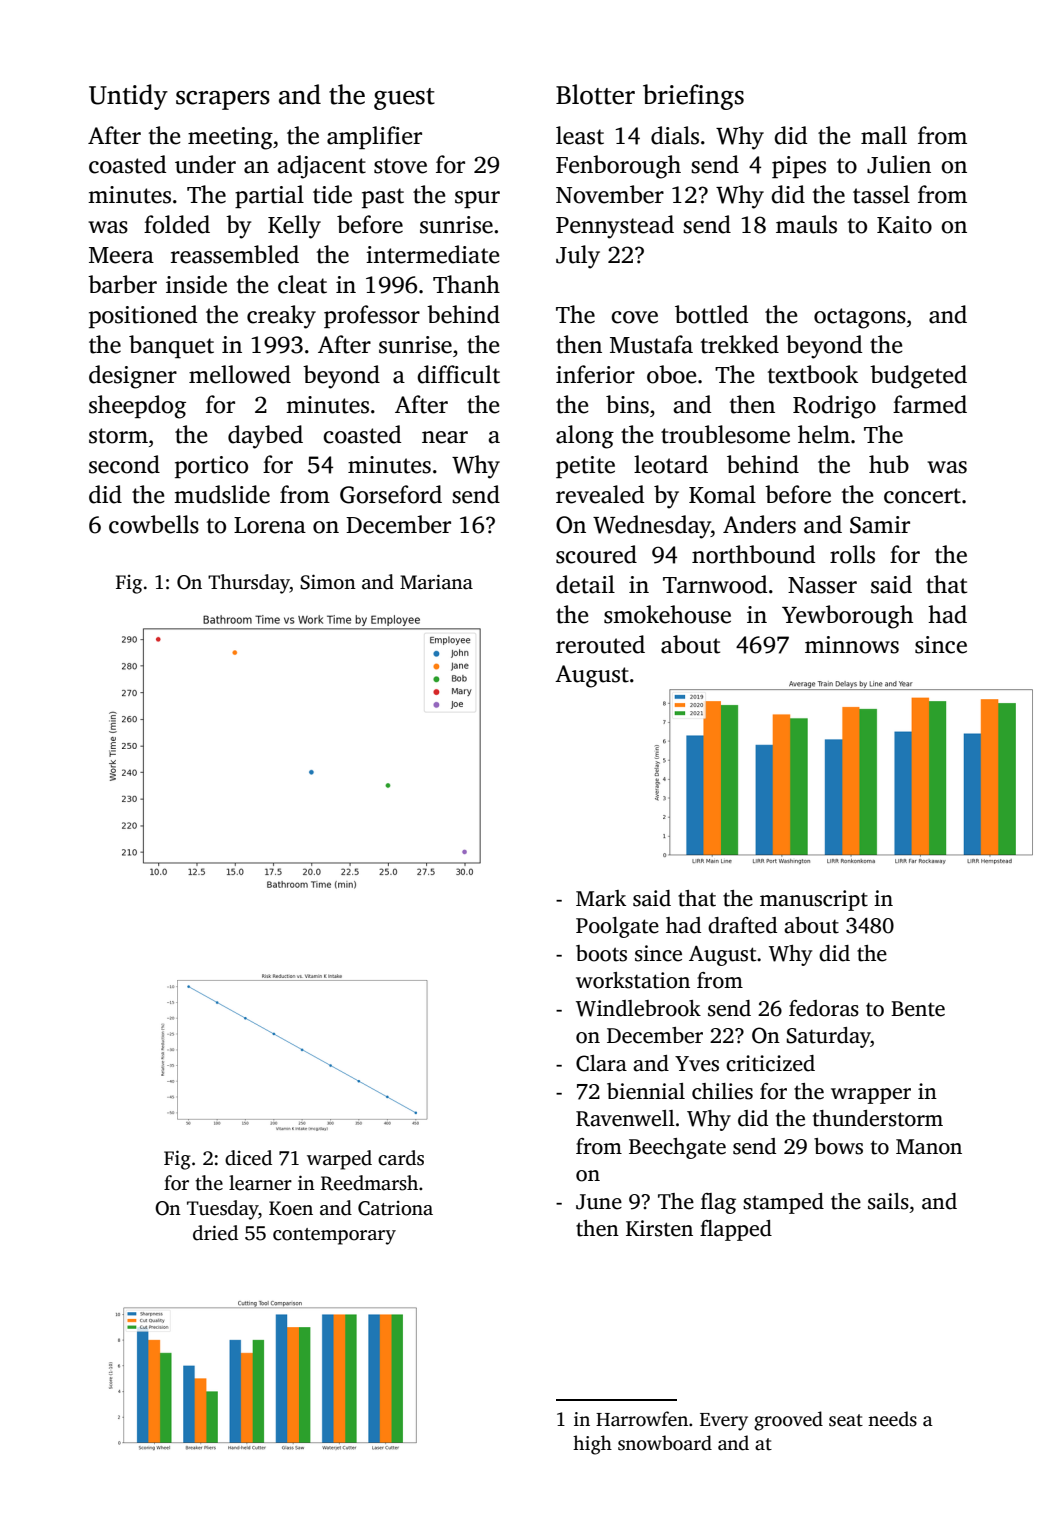 The height and width of the document is (1529, 1056). Describe the element at coordinates (824, 1008) in the document. I see `fedoras` at that location.
